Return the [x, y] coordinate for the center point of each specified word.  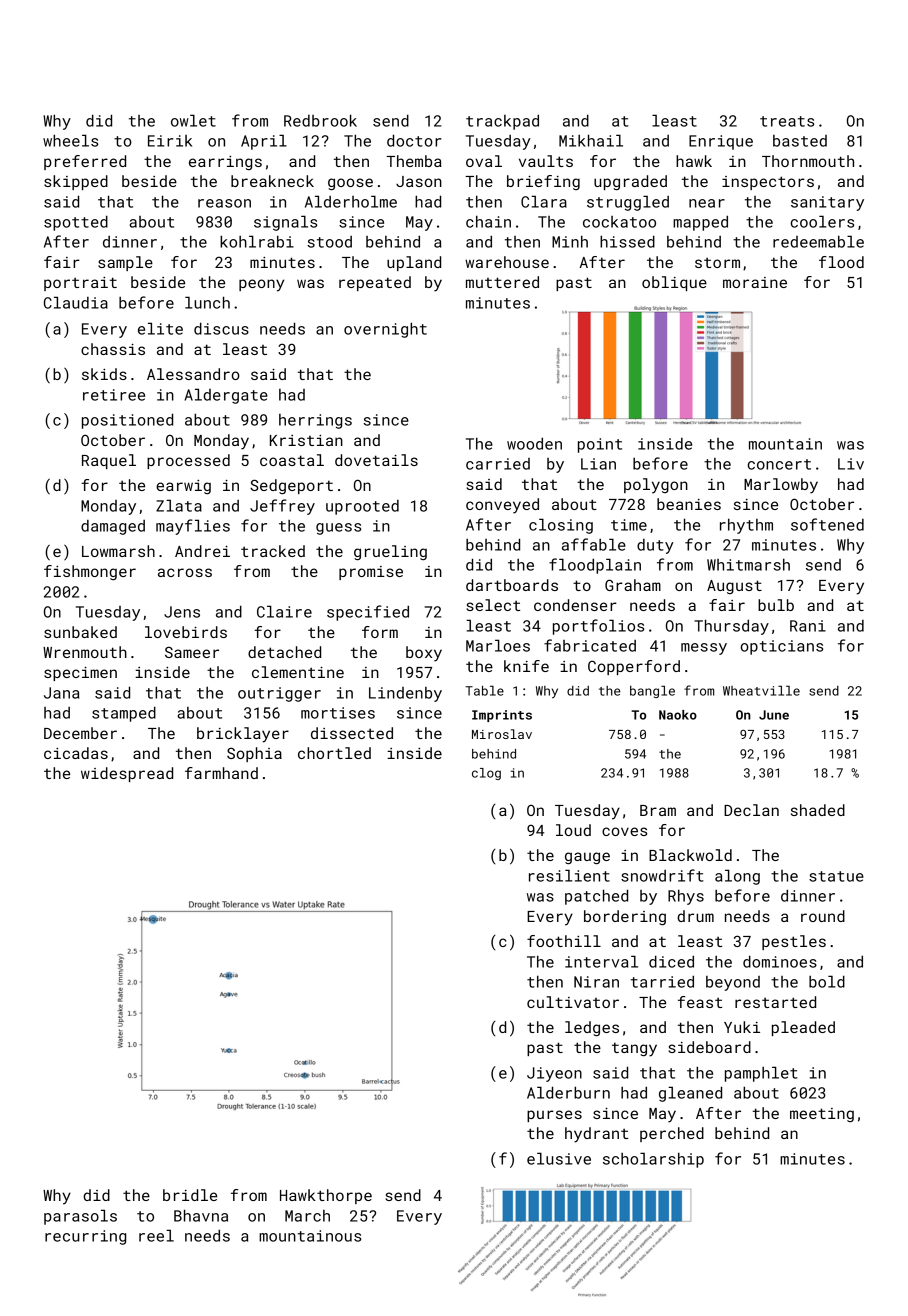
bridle [190, 1195]
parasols [80, 1217]
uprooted [362, 507]
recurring [85, 1237]
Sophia [254, 754]
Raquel [109, 461]
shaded [818, 810]
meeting [822, 1115]
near [707, 203]
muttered [502, 282]
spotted [76, 223]
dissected [352, 733]
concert [779, 464]
